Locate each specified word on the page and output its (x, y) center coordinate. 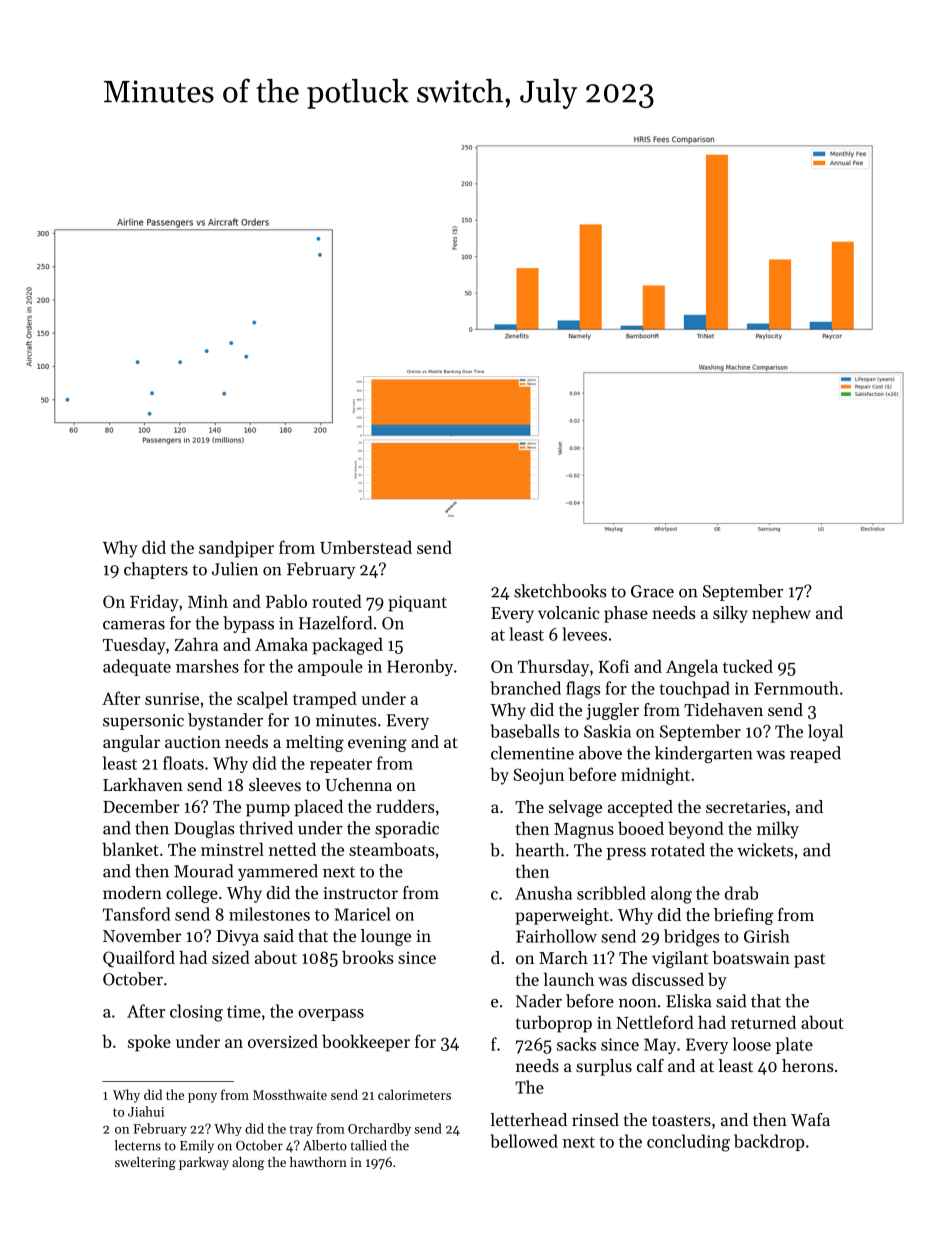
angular (131, 743)
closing (196, 1013)
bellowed (524, 1141)
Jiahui (146, 1111)
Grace (652, 591)
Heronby (420, 667)
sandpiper (236, 549)
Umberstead (366, 547)
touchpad (694, 689)
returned (763, 1022)
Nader (539, 1001)
